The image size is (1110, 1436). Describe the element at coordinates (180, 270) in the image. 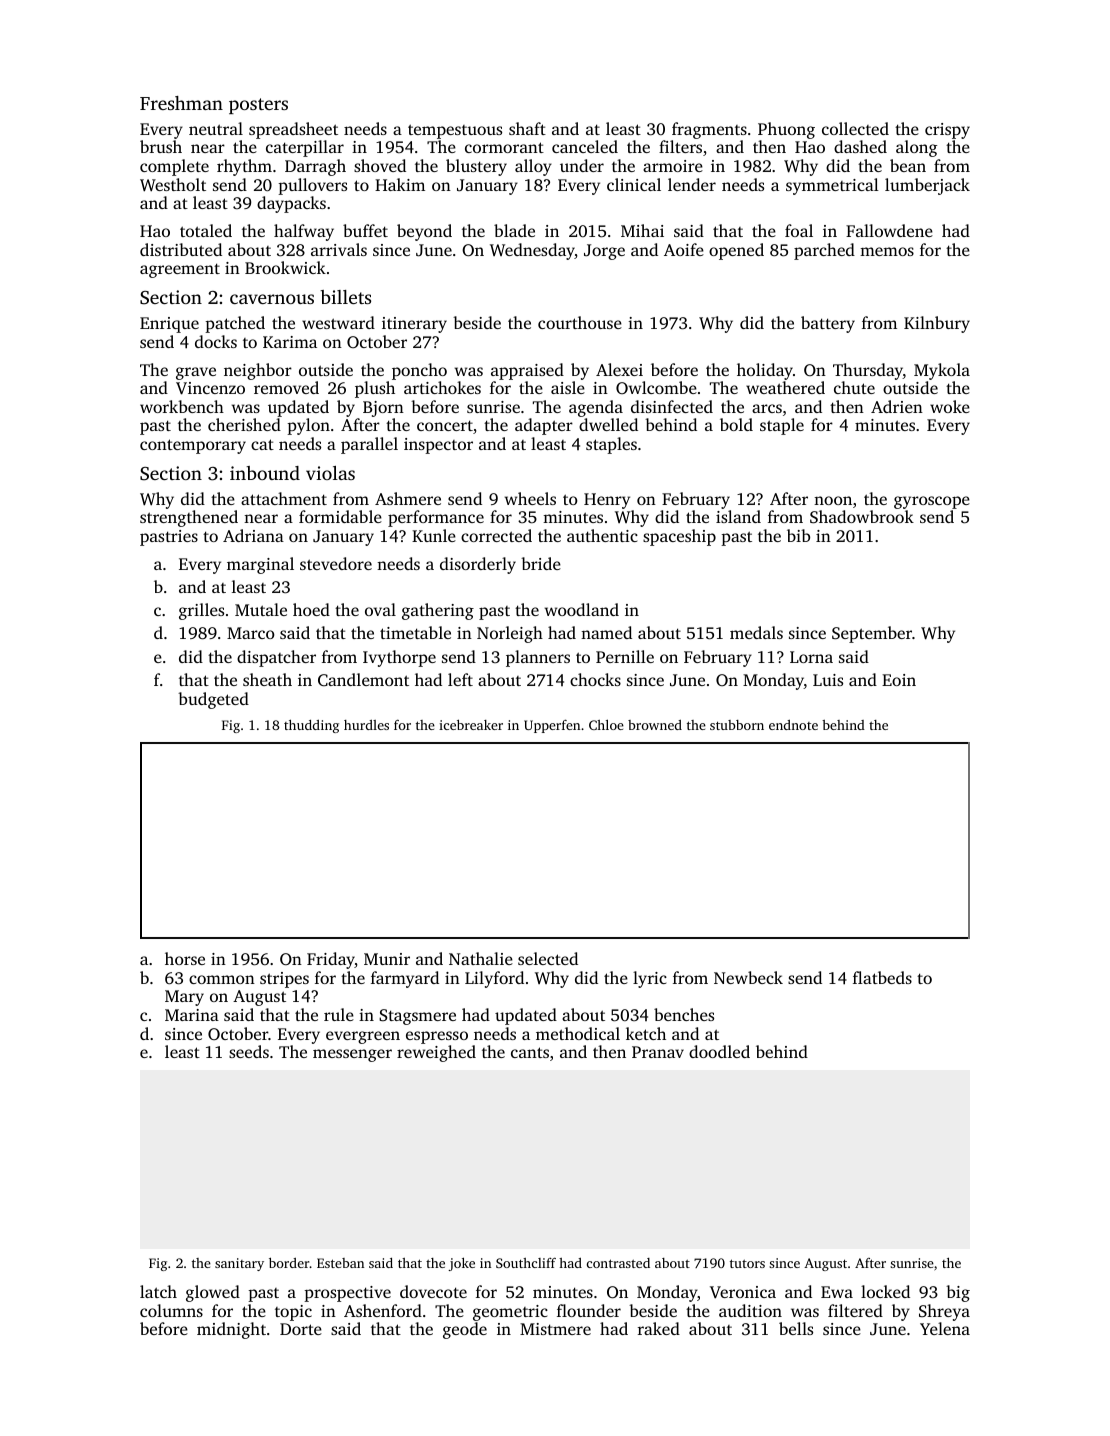

I see `agreement` at that location.
